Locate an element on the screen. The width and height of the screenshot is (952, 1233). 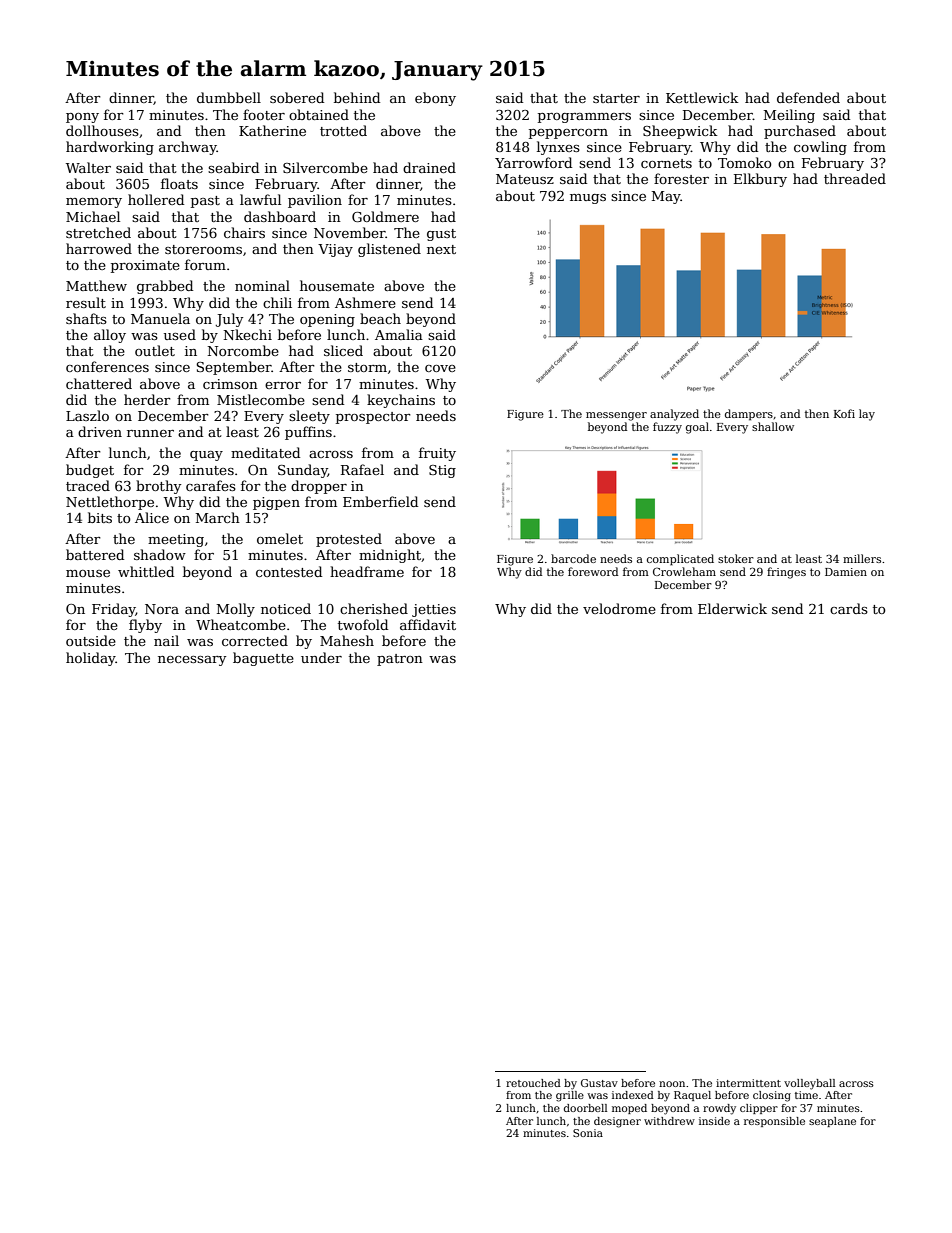
shallow is located at coordinates (773, 426).
